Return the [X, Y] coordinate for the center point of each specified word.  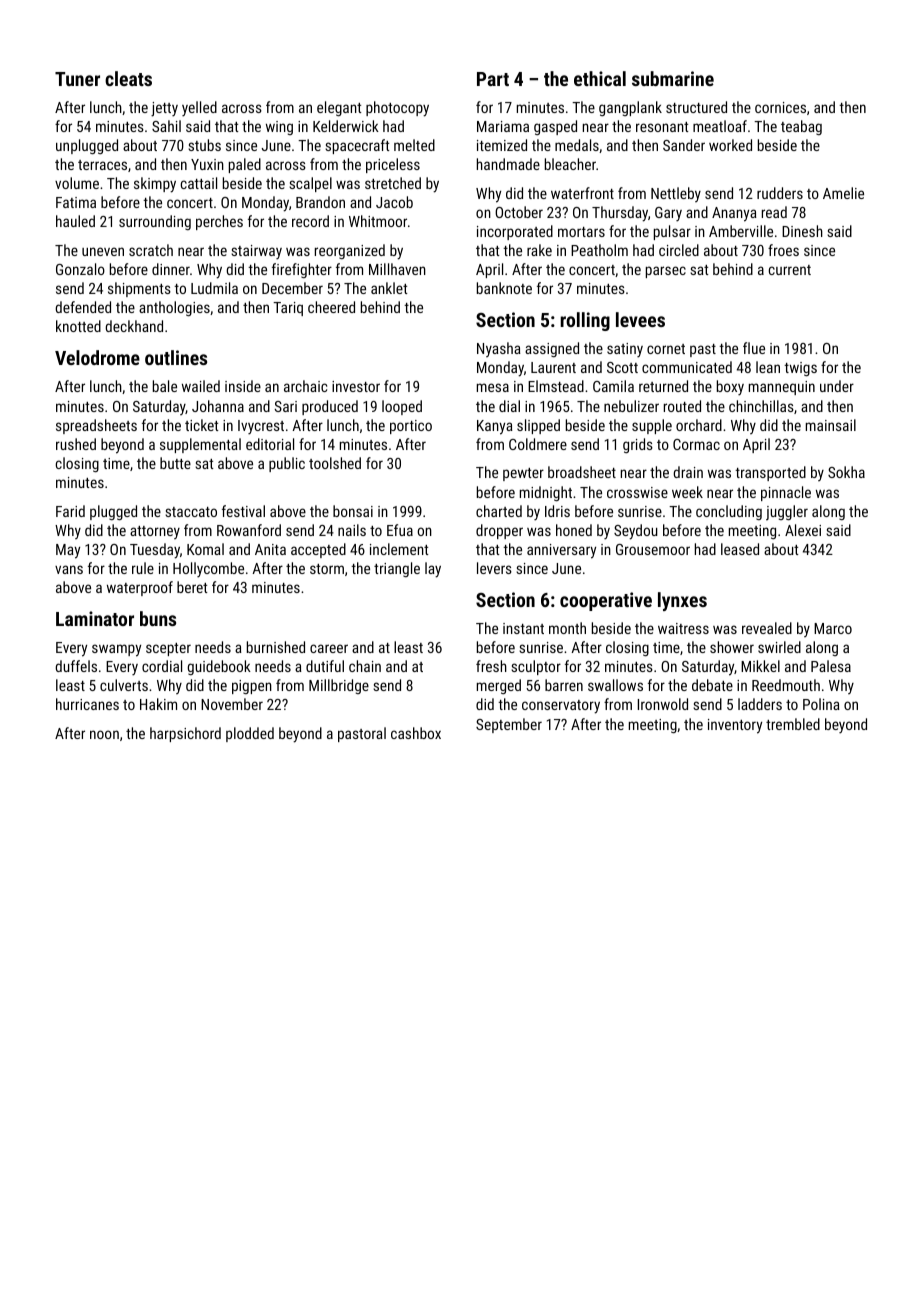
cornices [780, 107]
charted [499, 511]
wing [279, 128]
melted [414, 145]
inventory [735, 726]
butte [175, 463]
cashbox [416, 733]
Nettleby [676, 194]
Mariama [503, 126]
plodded [250, 734]
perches [219, 222]
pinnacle [786, 493]
